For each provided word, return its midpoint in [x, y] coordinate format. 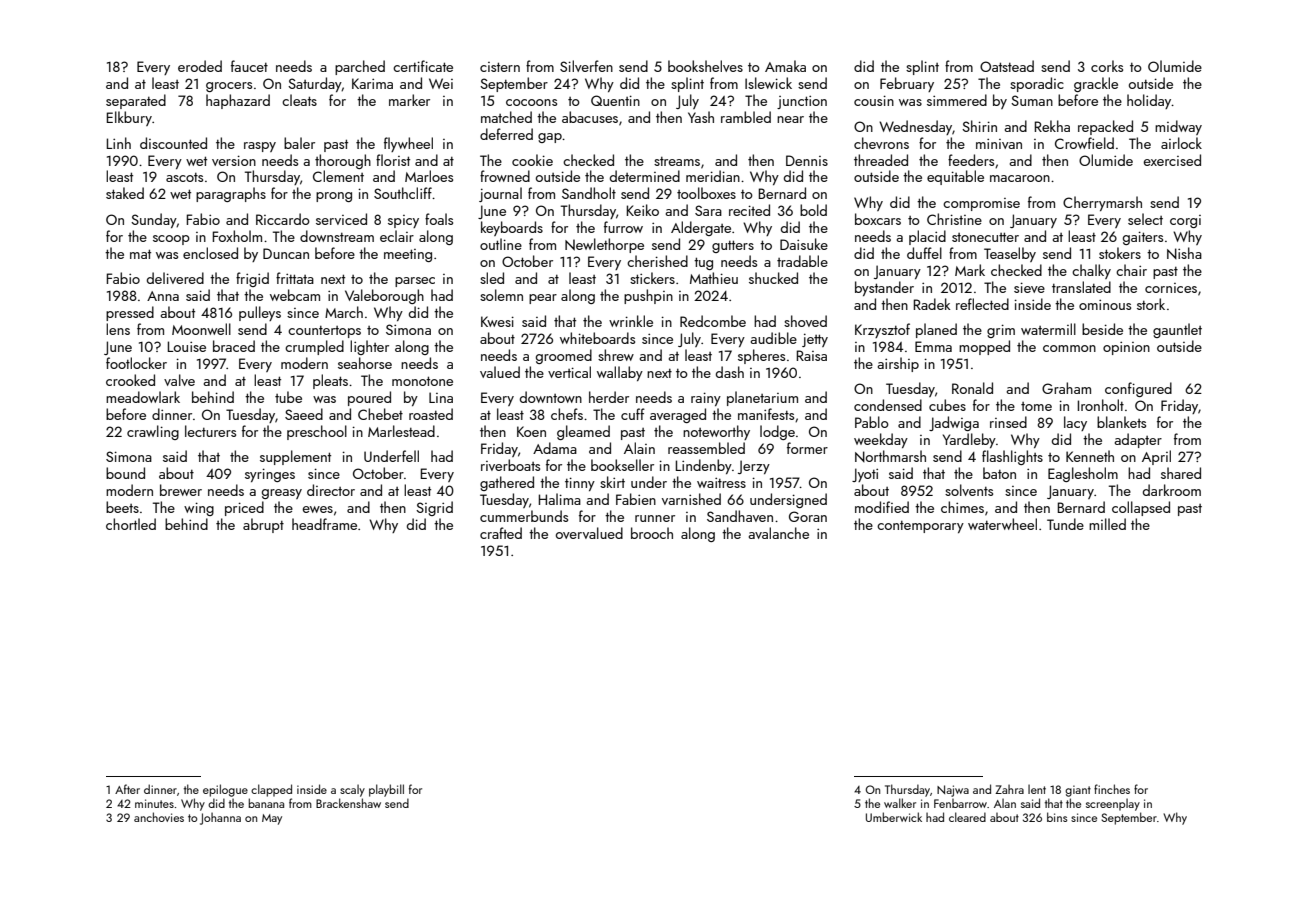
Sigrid [434, 508]
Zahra [1009, 789]
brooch [652, 533]
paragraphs [231, 194]
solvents [969, 490]
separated [136, 101]
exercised [1172, 160]
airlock [1181, 143]
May [272, 819]
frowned [505, 176]
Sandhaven [740, 516]
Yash [701, 117]
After [127, 789]
